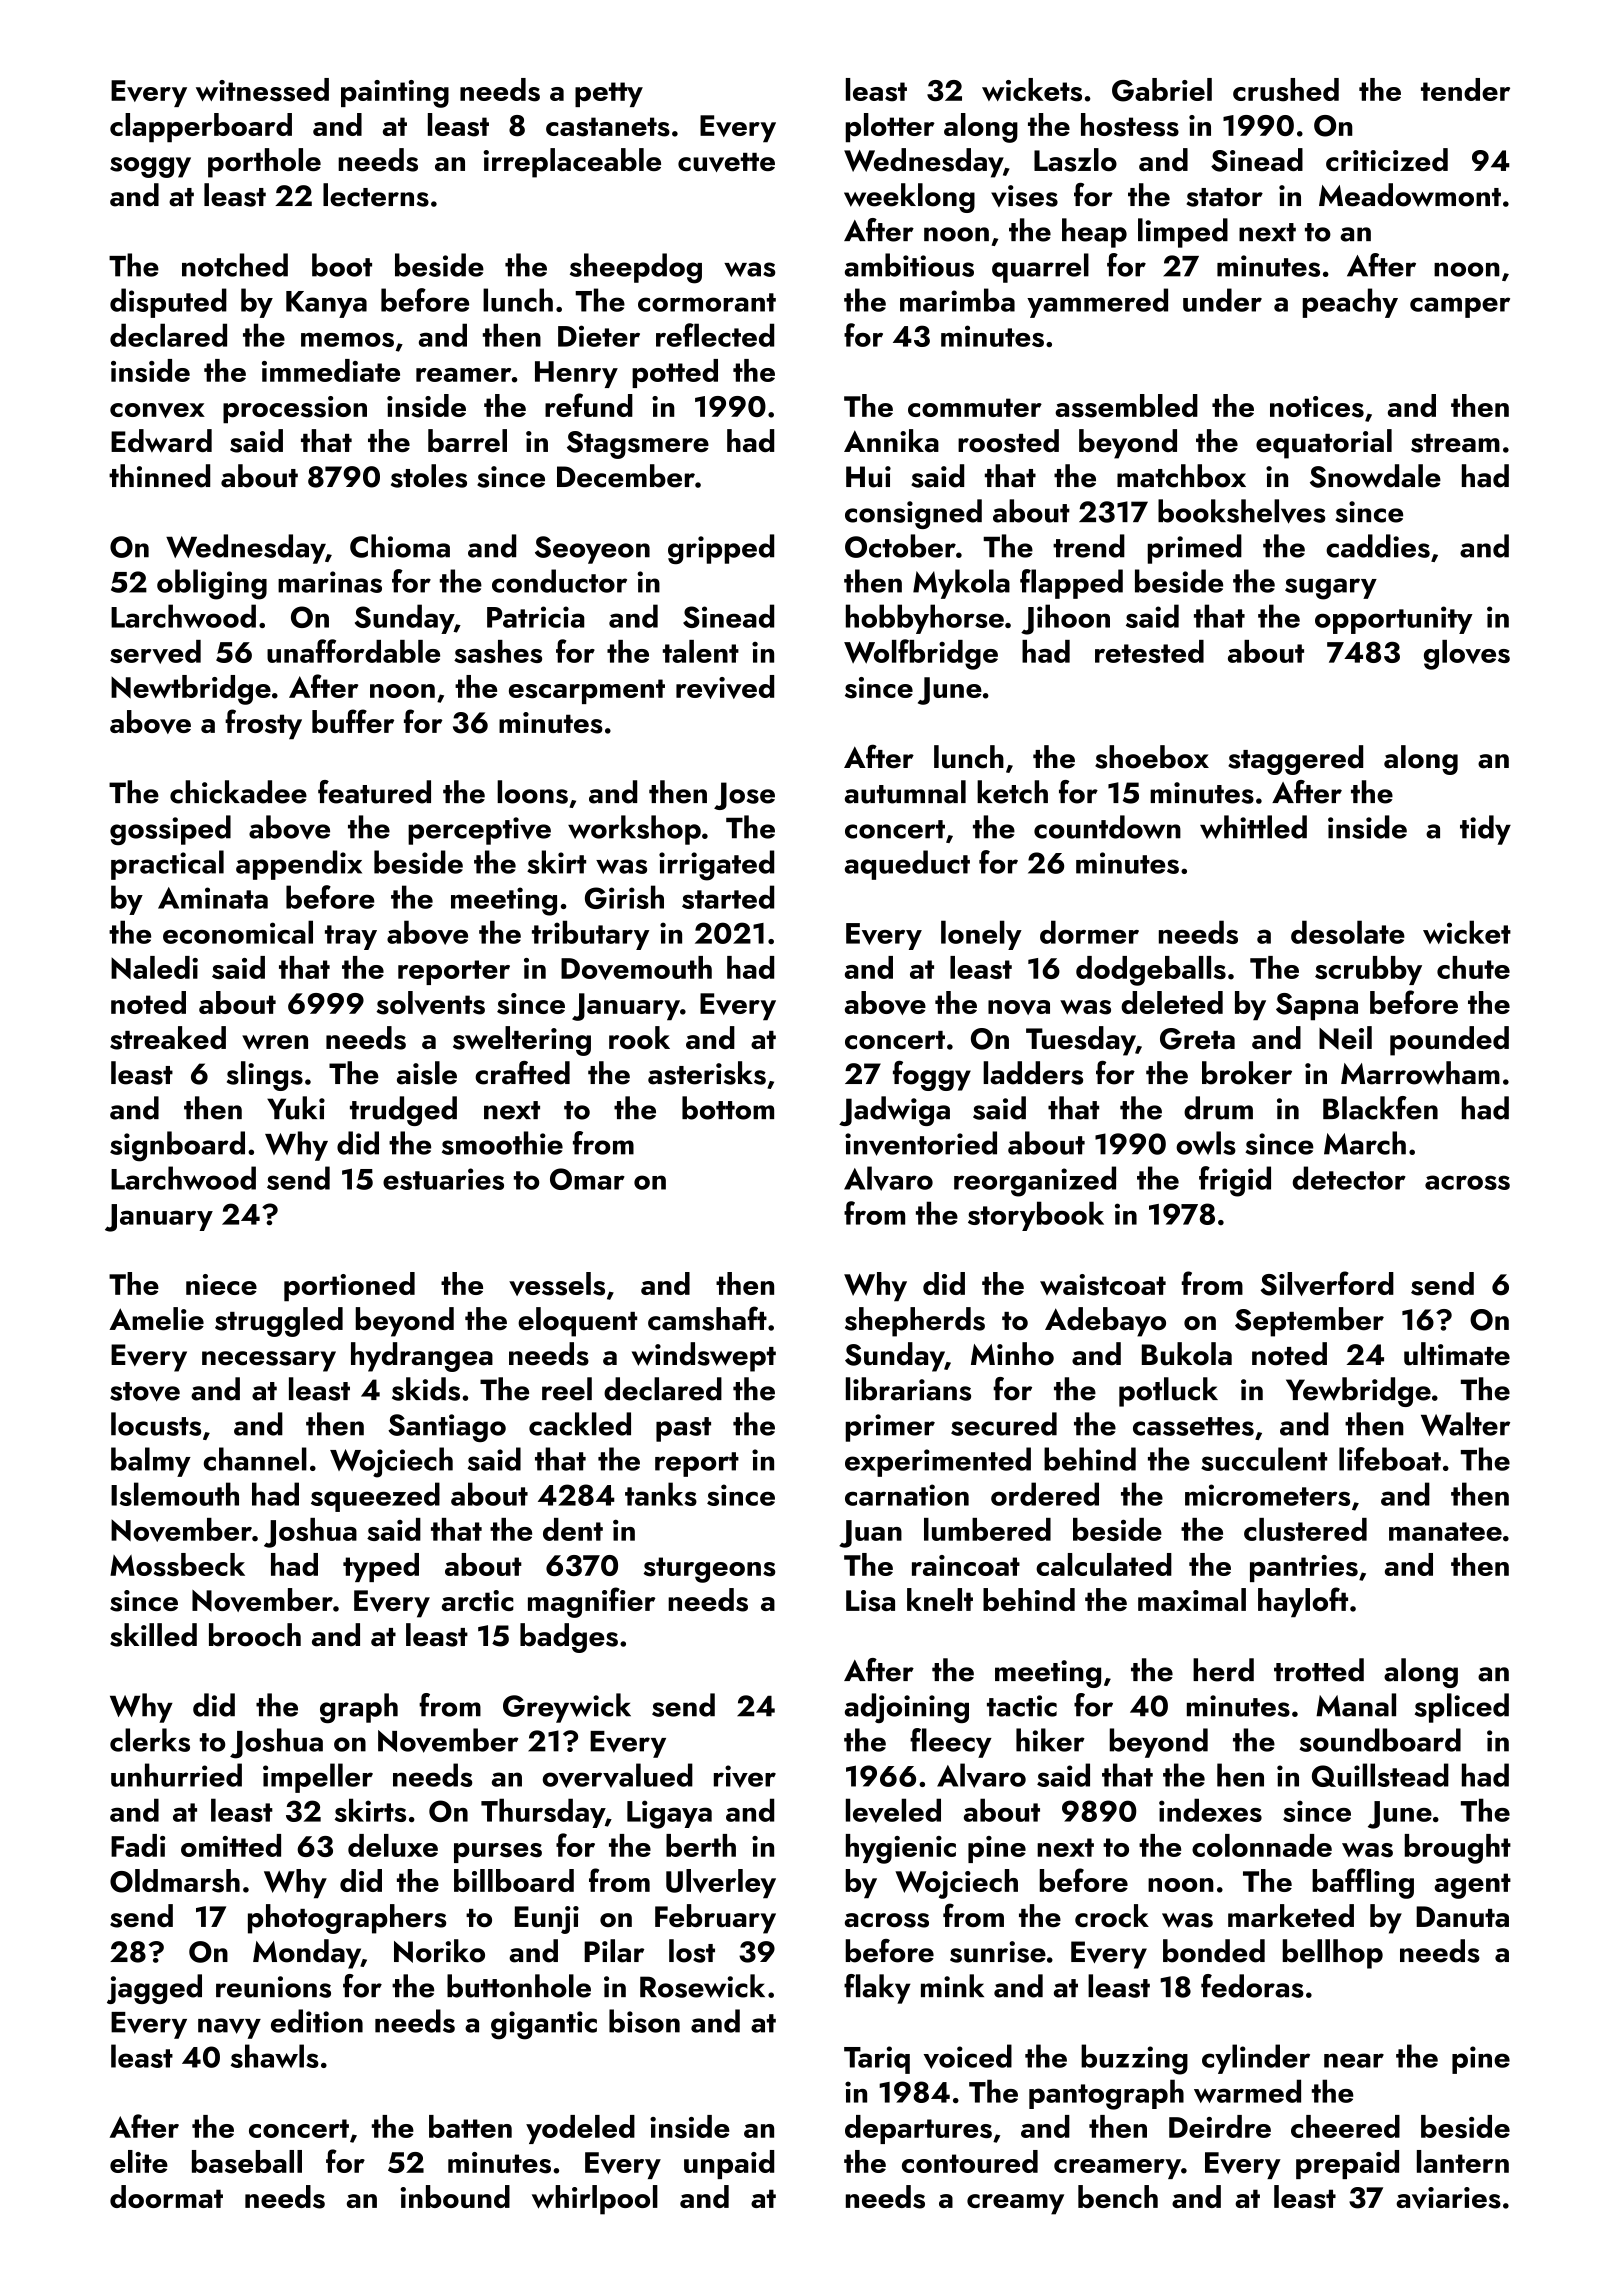 The width and height of the page is (1620, 2292). I want to click on detector, so click(1349, 1178).
